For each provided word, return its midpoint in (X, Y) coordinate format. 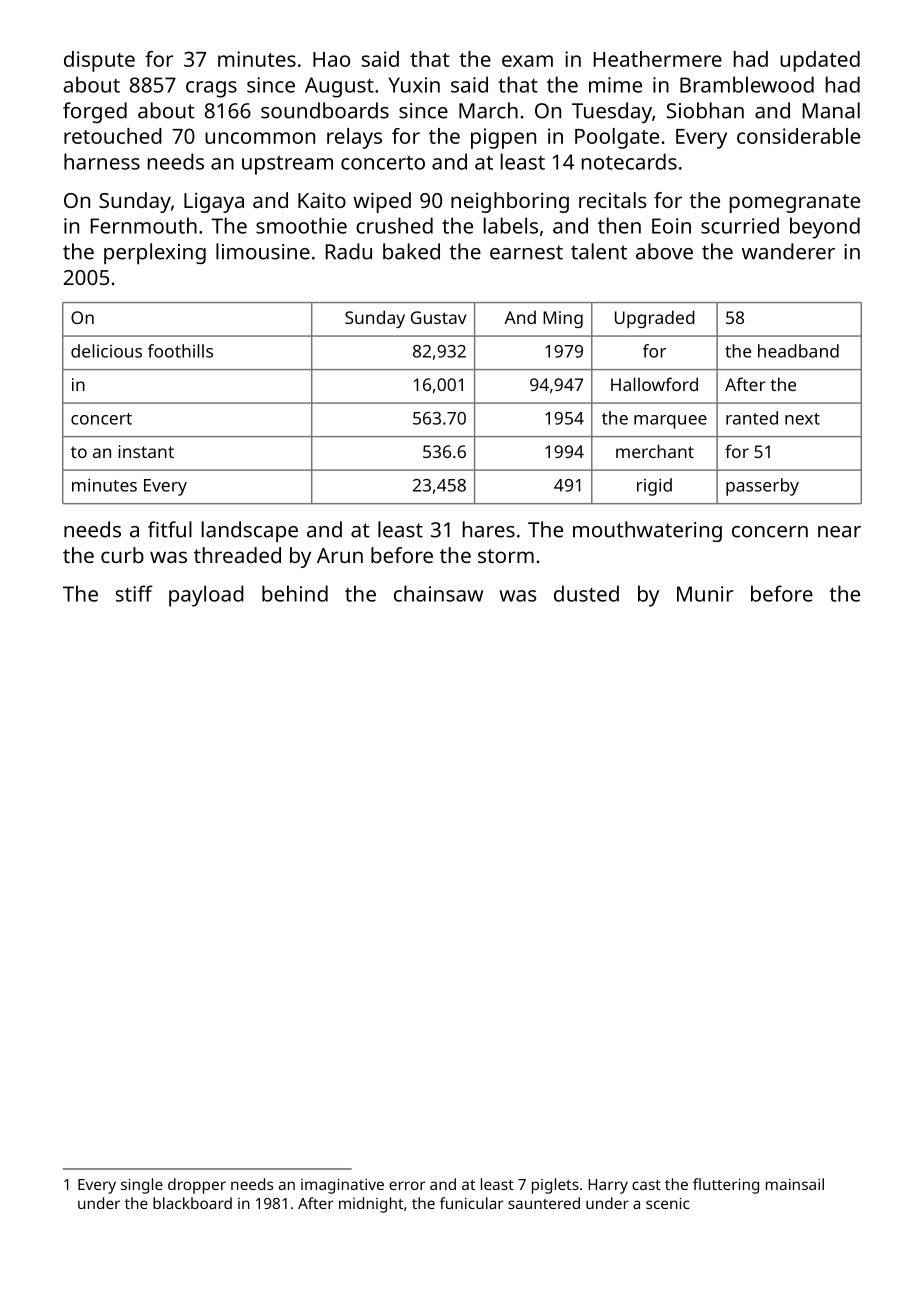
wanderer (788, 251)
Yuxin (414, 85)
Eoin (671, 226)
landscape (250, 532)
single (142, 1186)
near (839, 532)
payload (206, 596)
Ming (563, 319)
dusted (586, 593)
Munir (705, 594)
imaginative (342, 1186)
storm (506, 556)
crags (211, 89)
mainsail (795, 1184)
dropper (197, 1186)
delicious (106, 351)
